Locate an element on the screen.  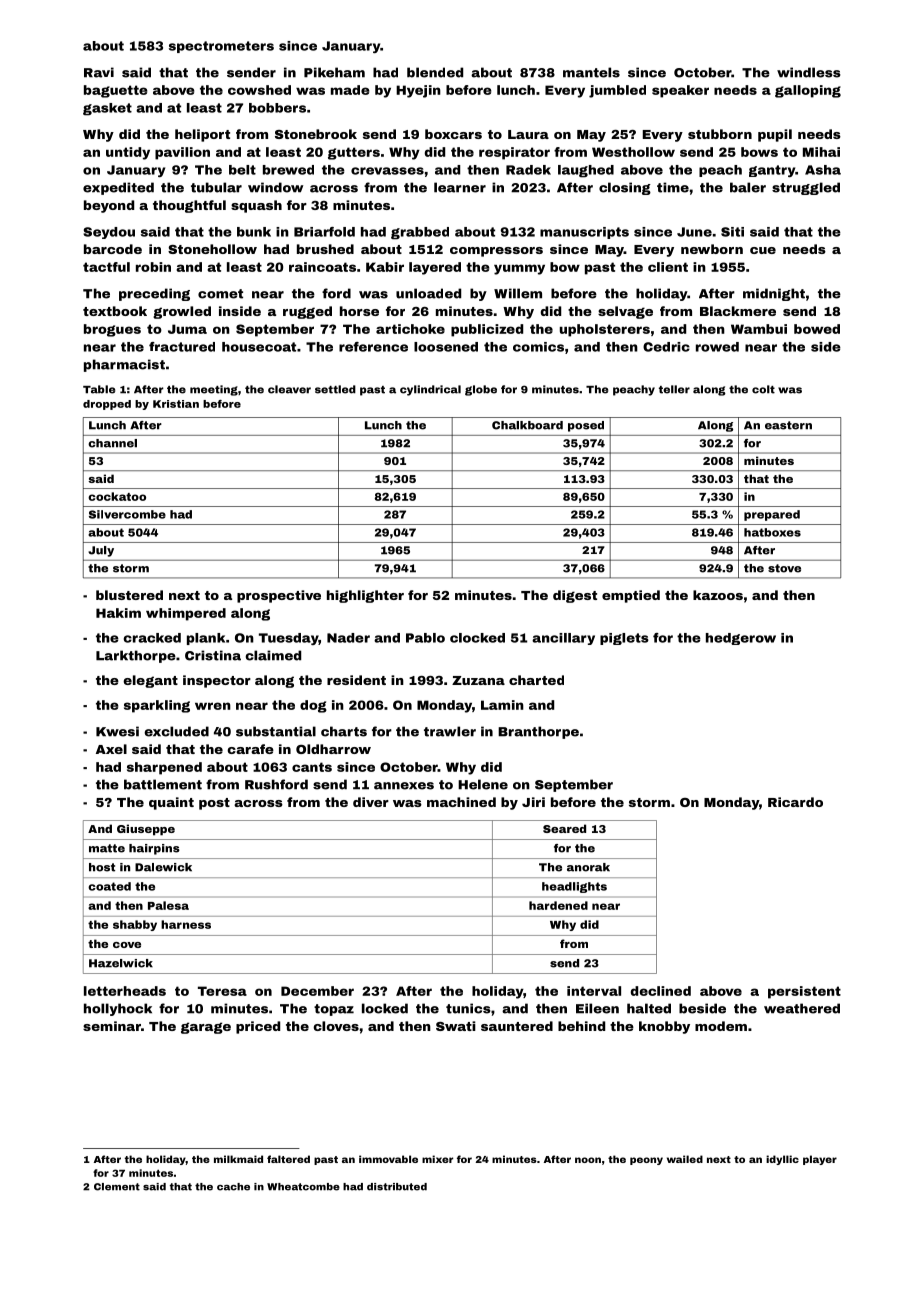
blended is located at coordinates (435, 72).
